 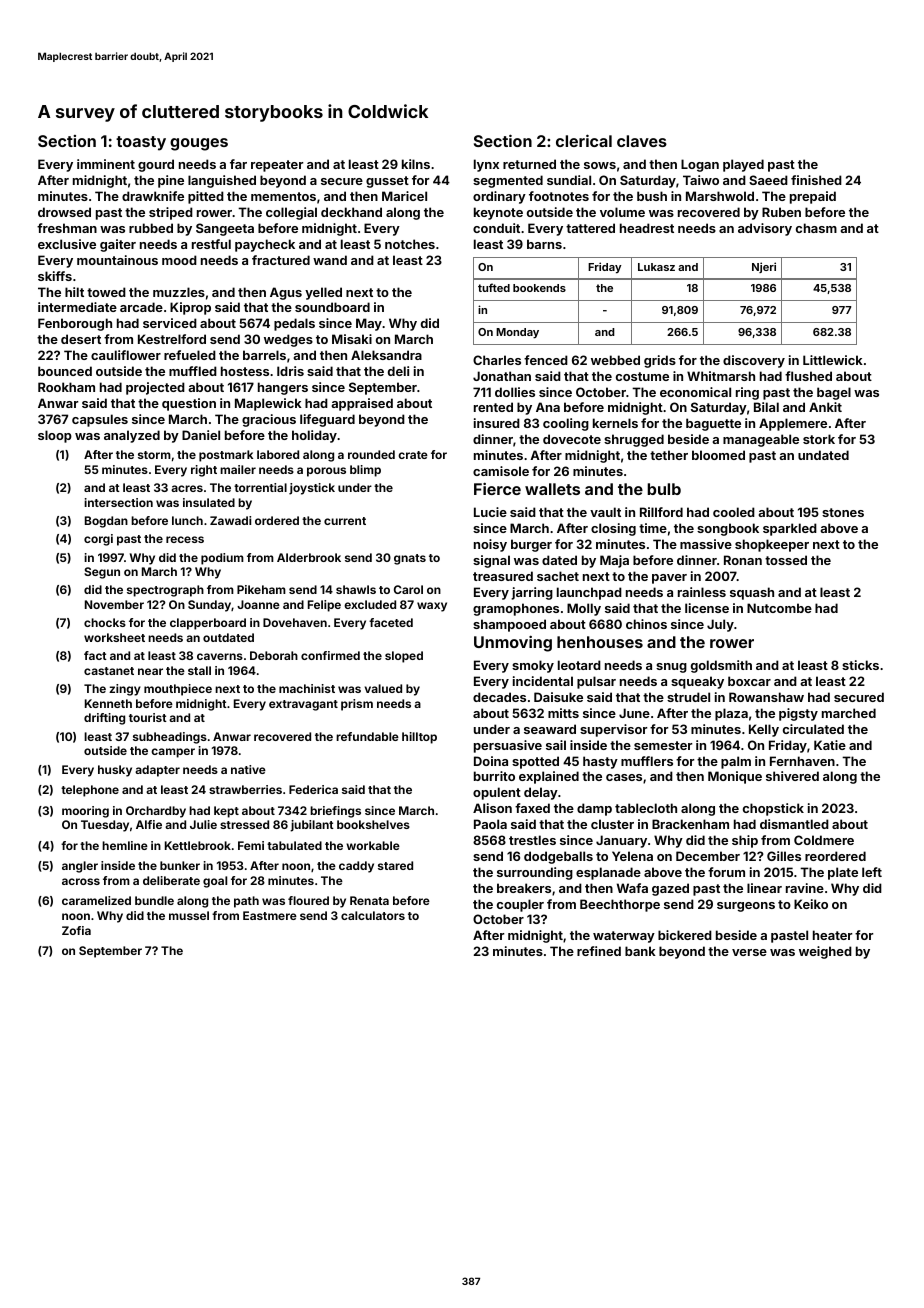 I want to click on Rillford, so click(x=661, y=512).
